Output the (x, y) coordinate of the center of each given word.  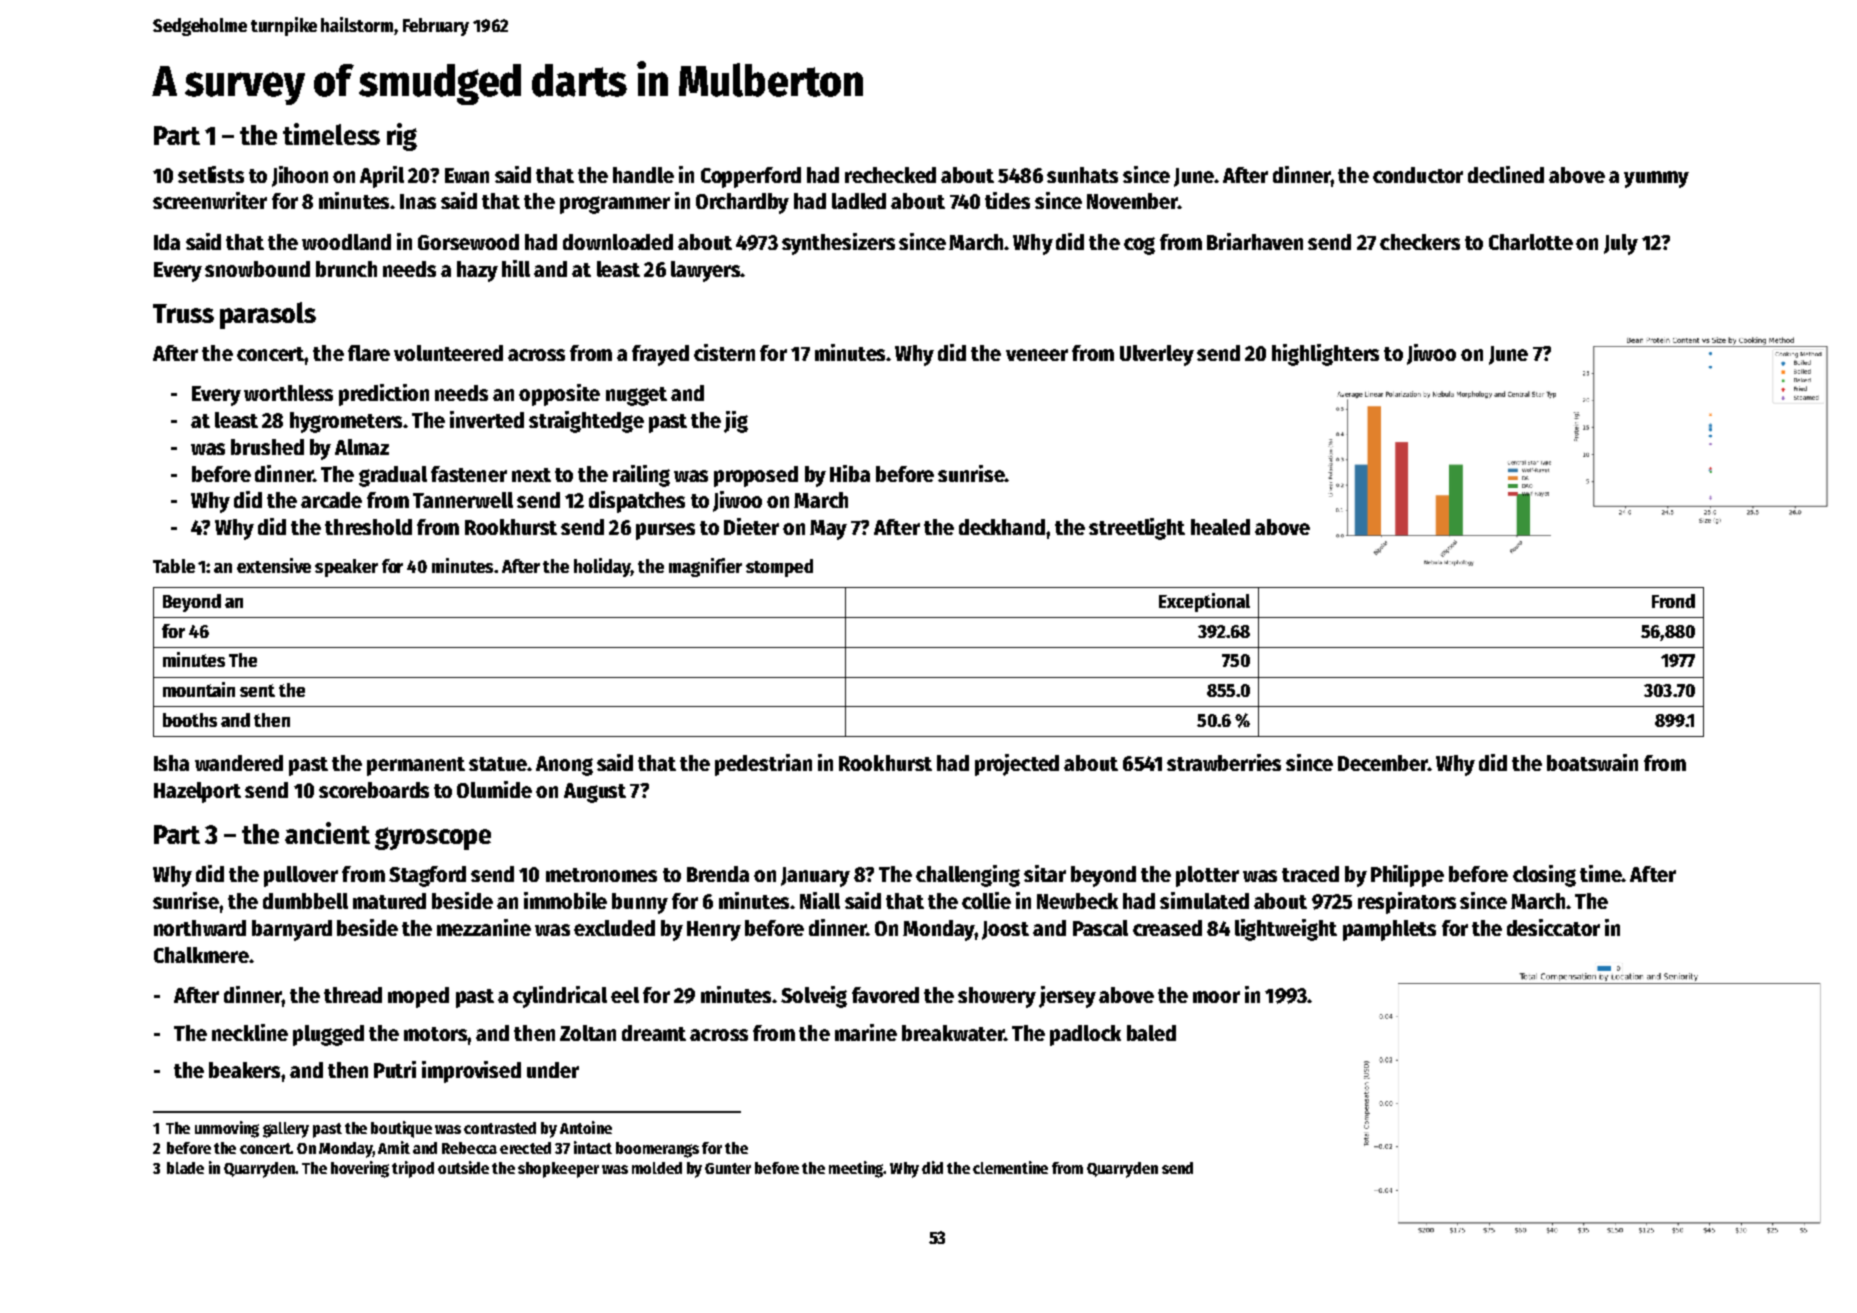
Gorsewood (468, 242)
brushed (267, 447)
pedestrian (763, 765)
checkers (1420, 242)
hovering (360, 1169)
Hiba (850, 473)
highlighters (1325, 355)
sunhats (1082, 175)
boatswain (1592, 762)
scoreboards (374, 790)
